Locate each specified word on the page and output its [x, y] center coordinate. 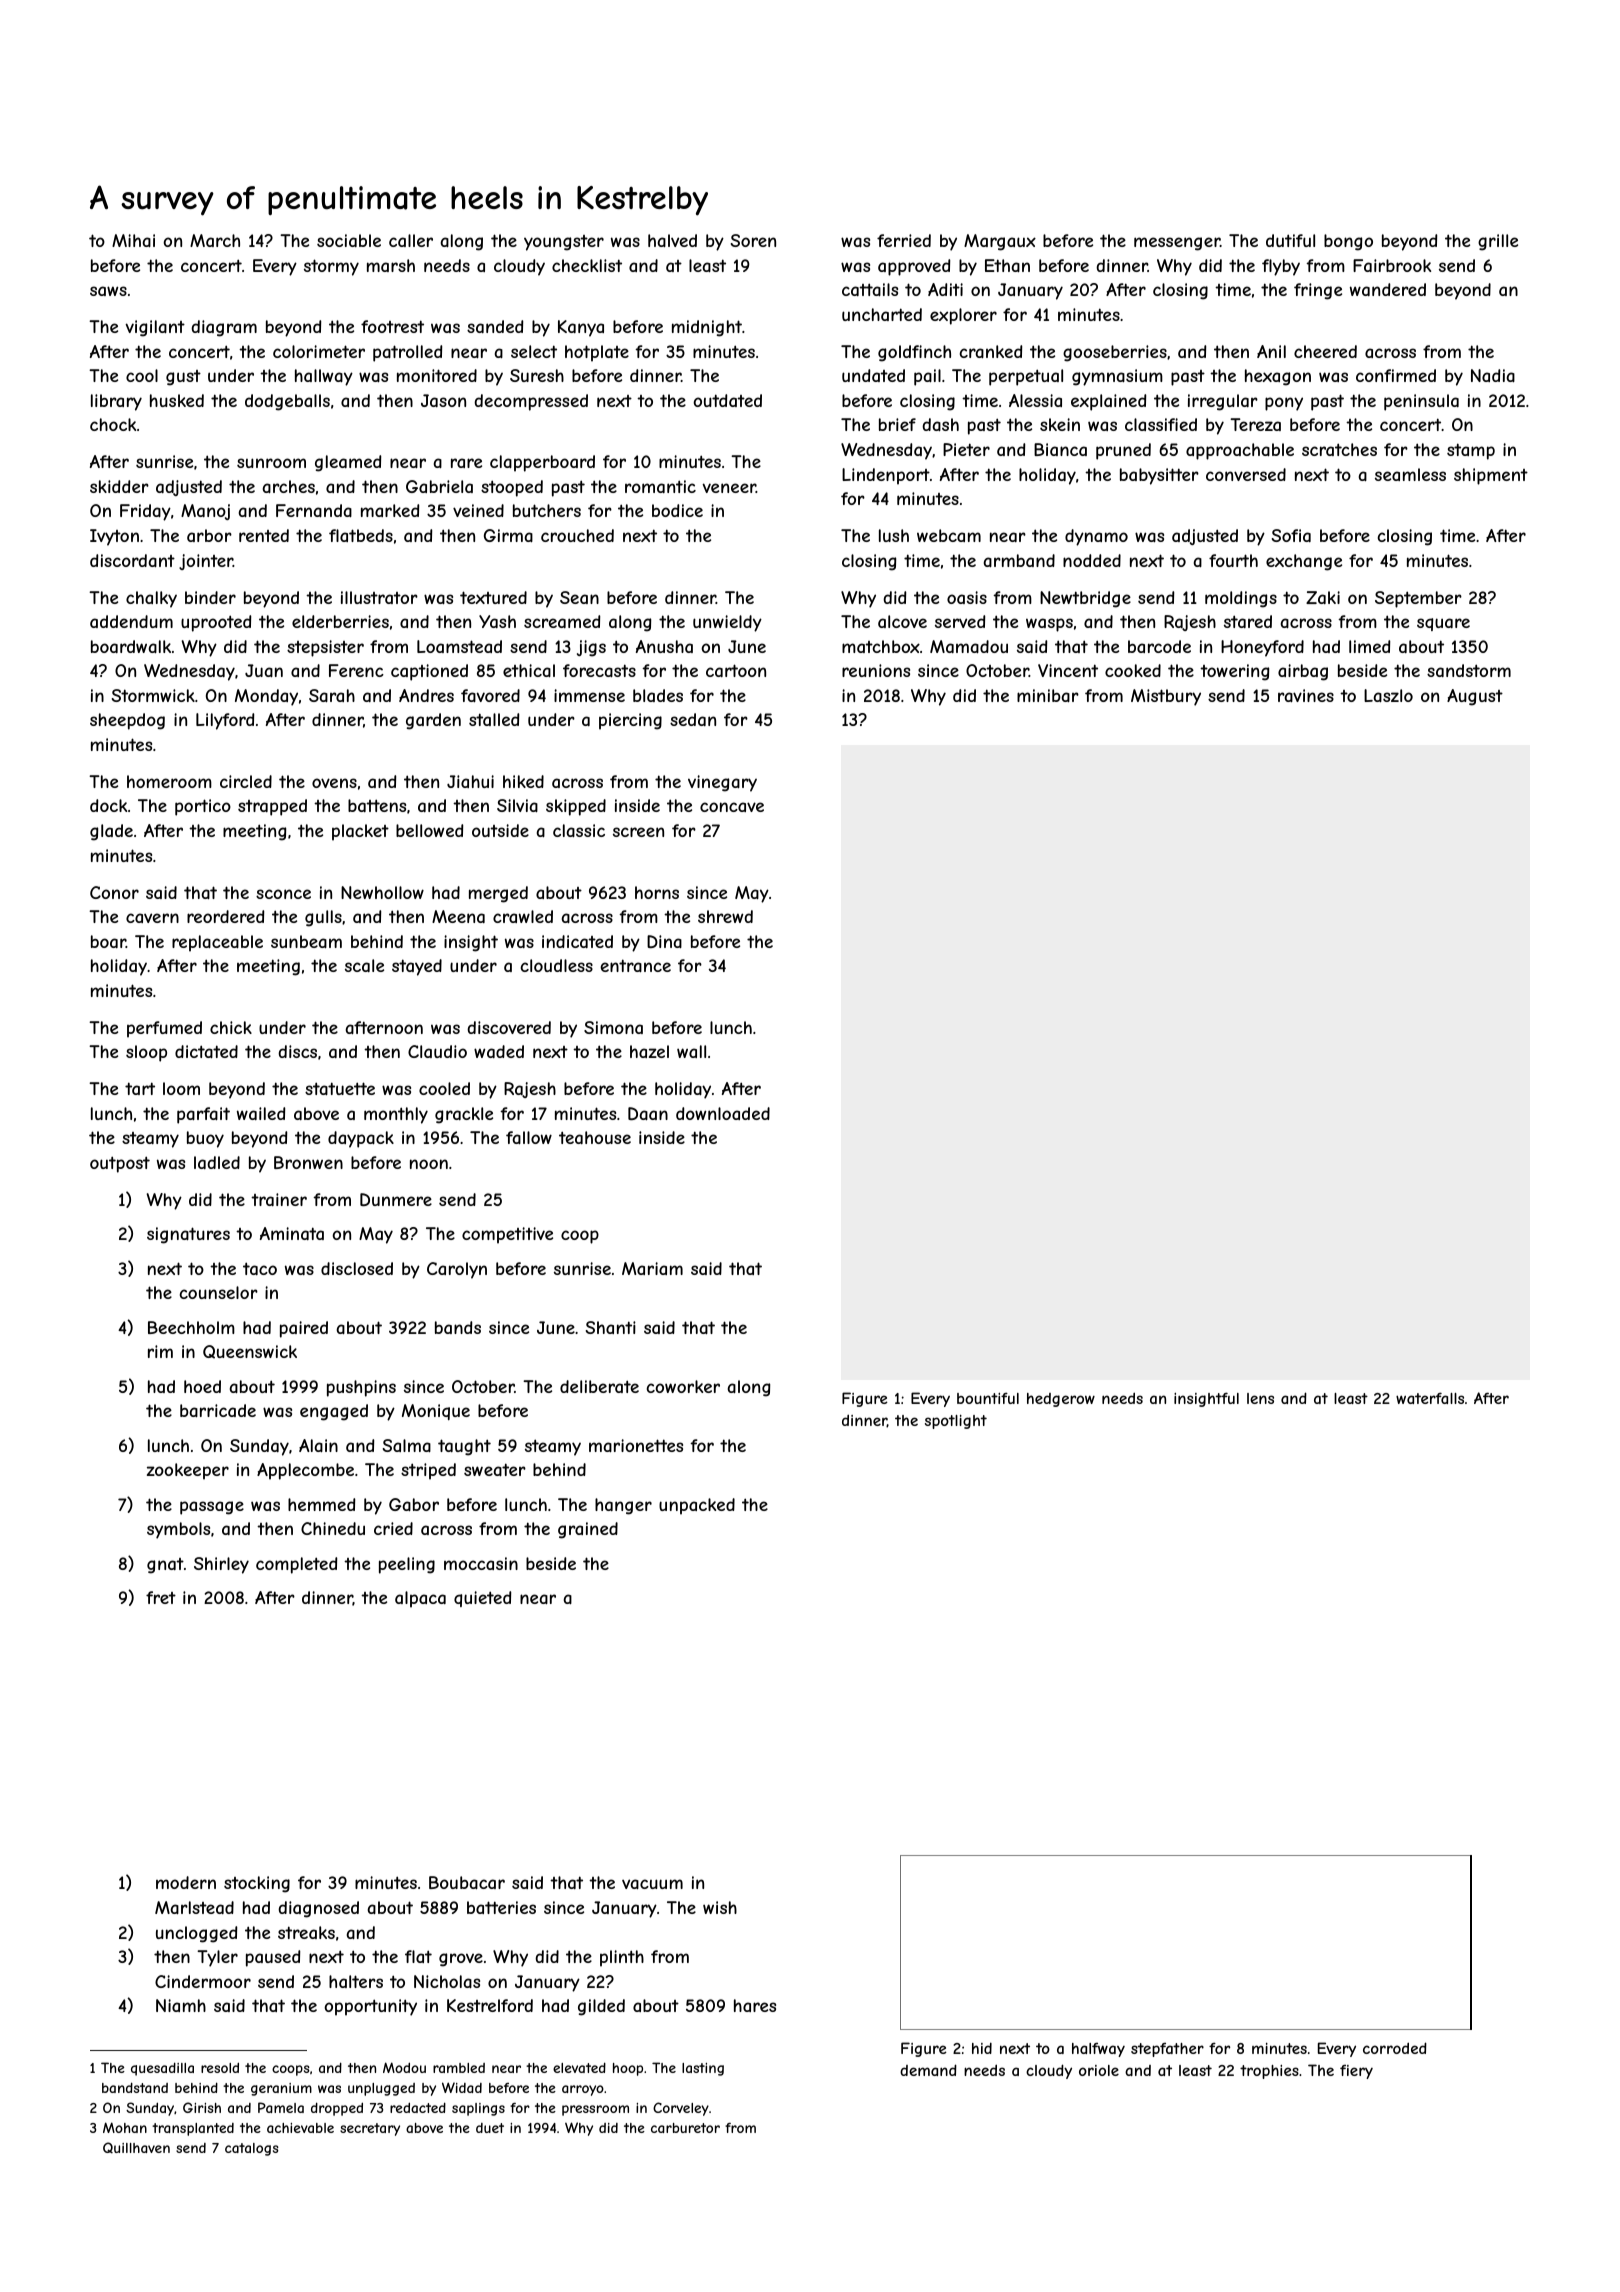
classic [579, 830]
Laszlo [1388, 695]
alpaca [420, 1599]
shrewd [725, 916]
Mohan [125, 2127]
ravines [1306, 695]
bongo [1348, 242]
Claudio [437, 1051]
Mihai [133, 240]
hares [755, 2005]
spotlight [956, 1422]
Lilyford [225, 721]
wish [720, 1907]
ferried [904, 240]
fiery [1356, 2072]
